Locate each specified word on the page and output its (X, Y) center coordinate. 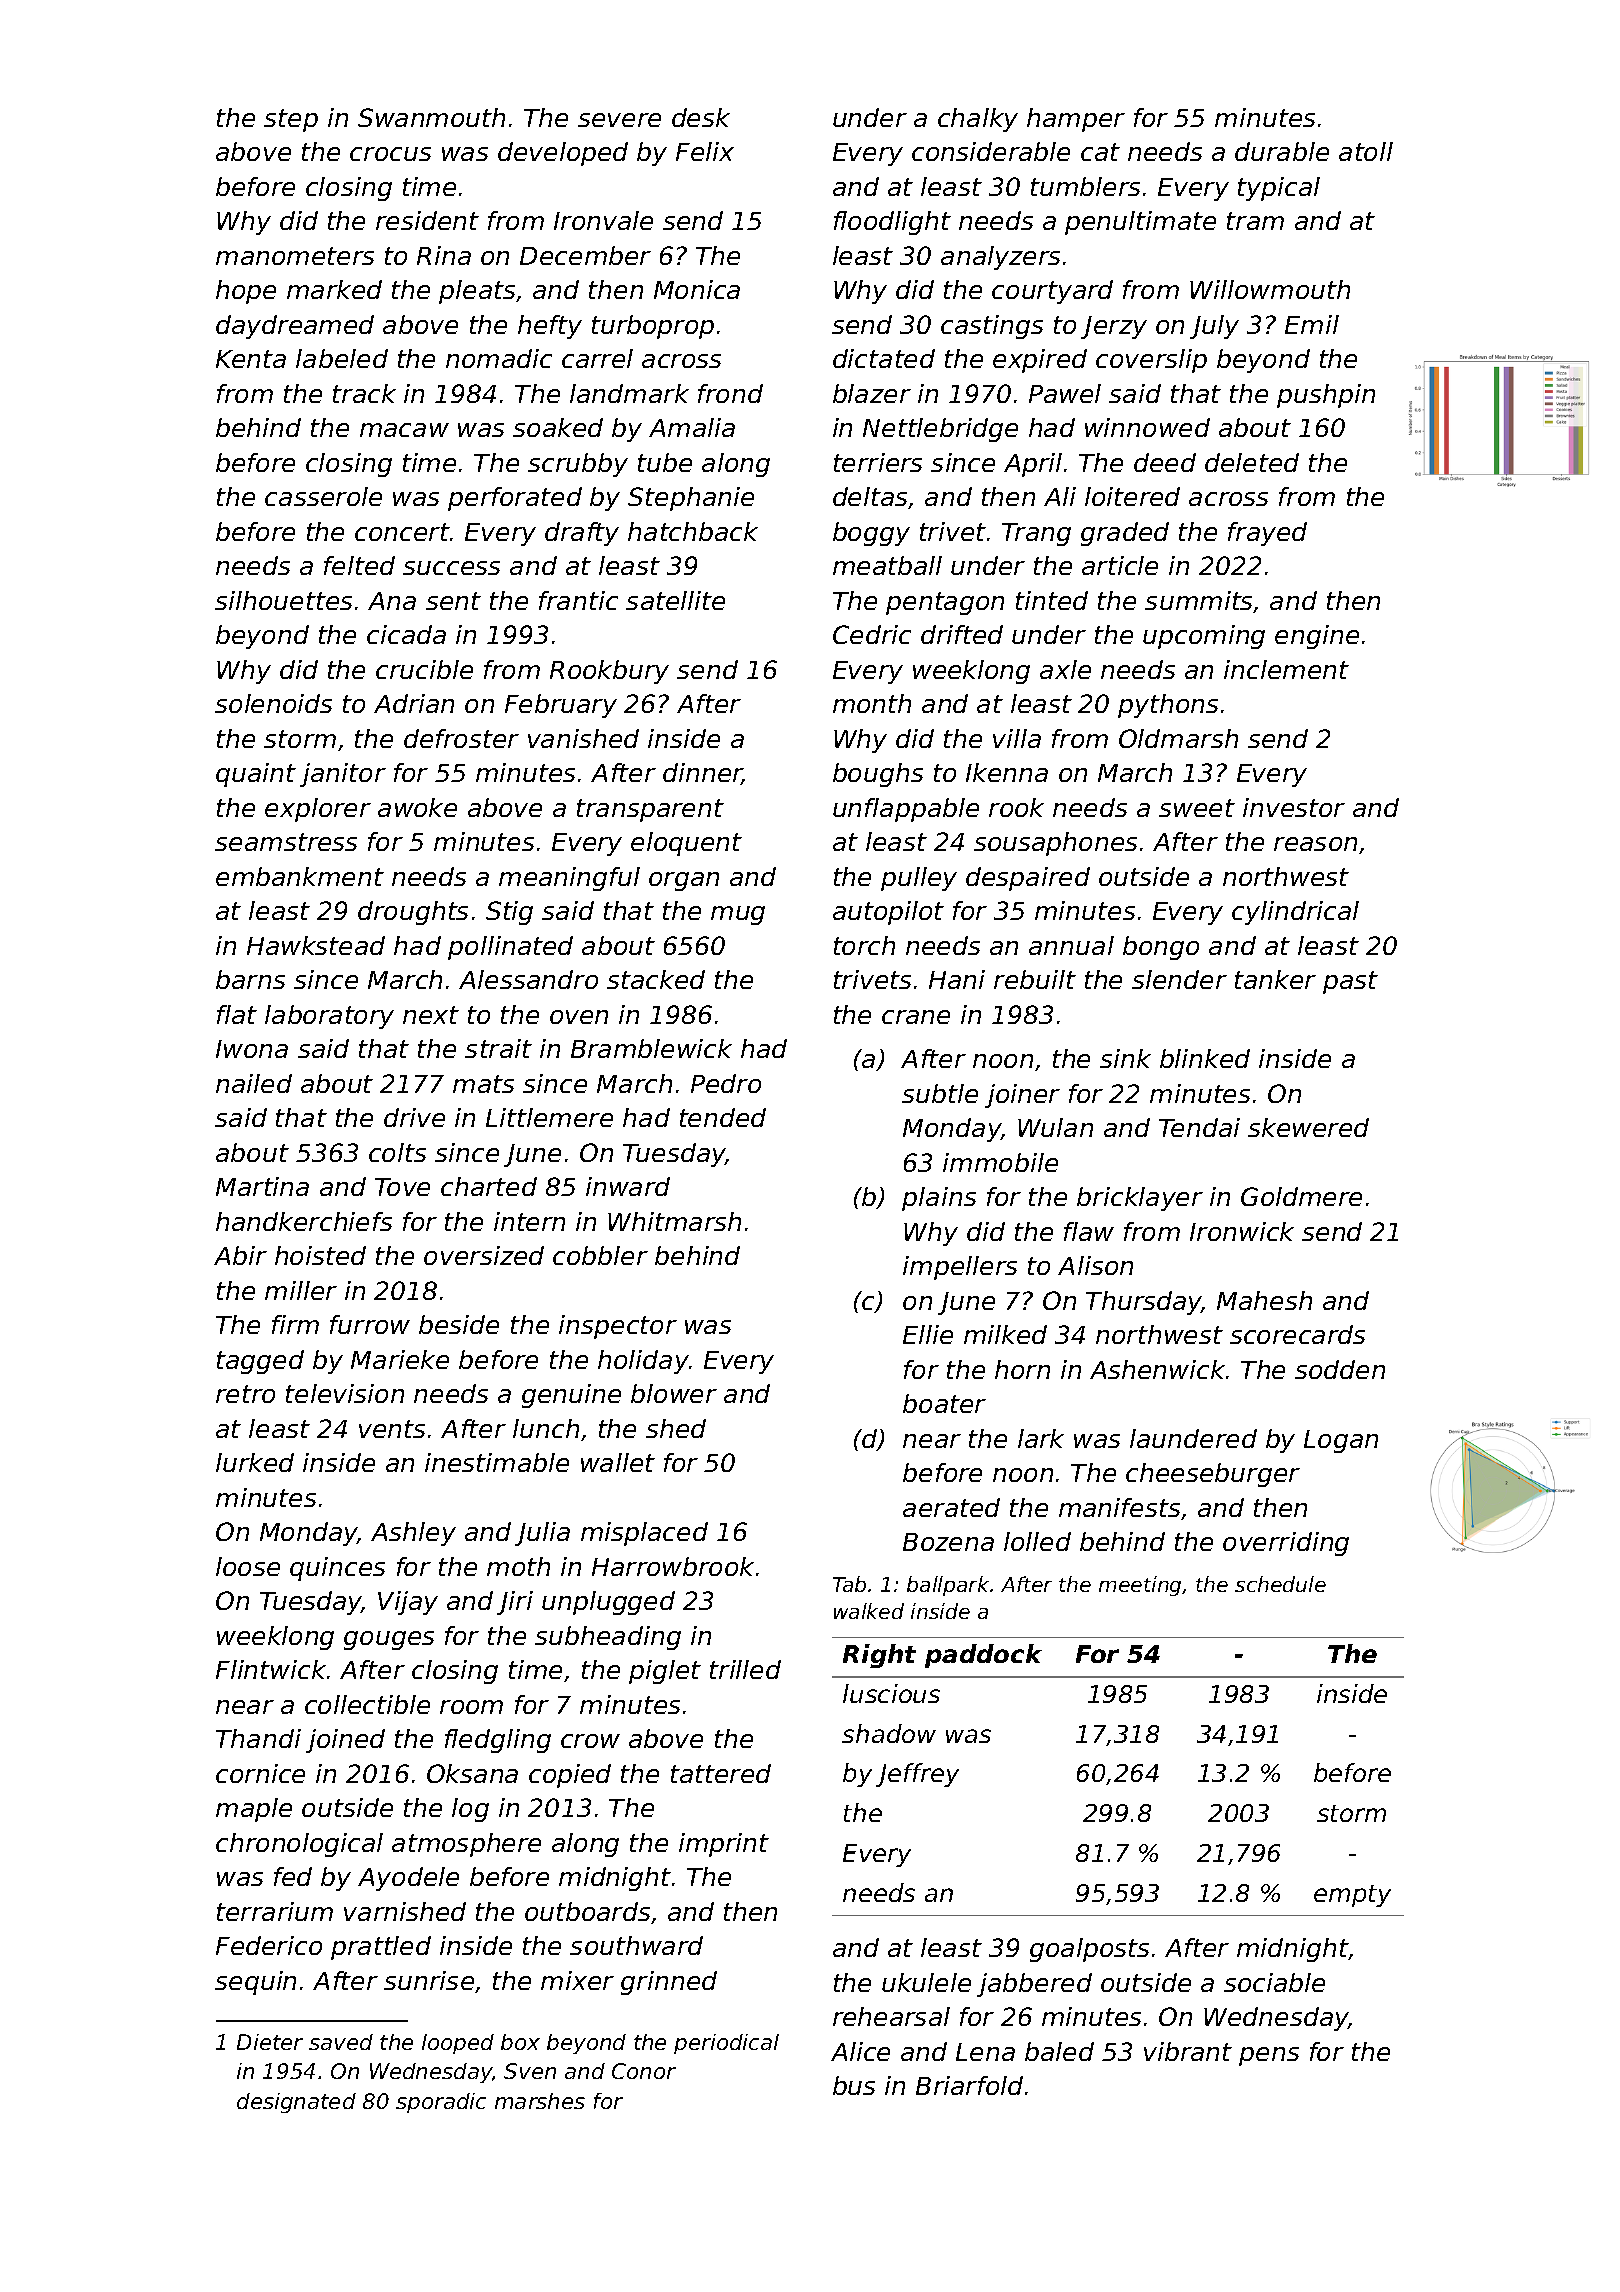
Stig (509, 913)
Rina (444, 255)
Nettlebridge (940, 430)
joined (345, 1741)
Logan (1341, 1441)
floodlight (892, 223)
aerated (951, 1507)
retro (245, 1394)
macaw (404, 430)
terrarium (275, 1911)
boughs (878, 775)
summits (1199, 602)
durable (1282, 151)
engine (1317, 637)
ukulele (926, 1982)
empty (1352, 1896)
